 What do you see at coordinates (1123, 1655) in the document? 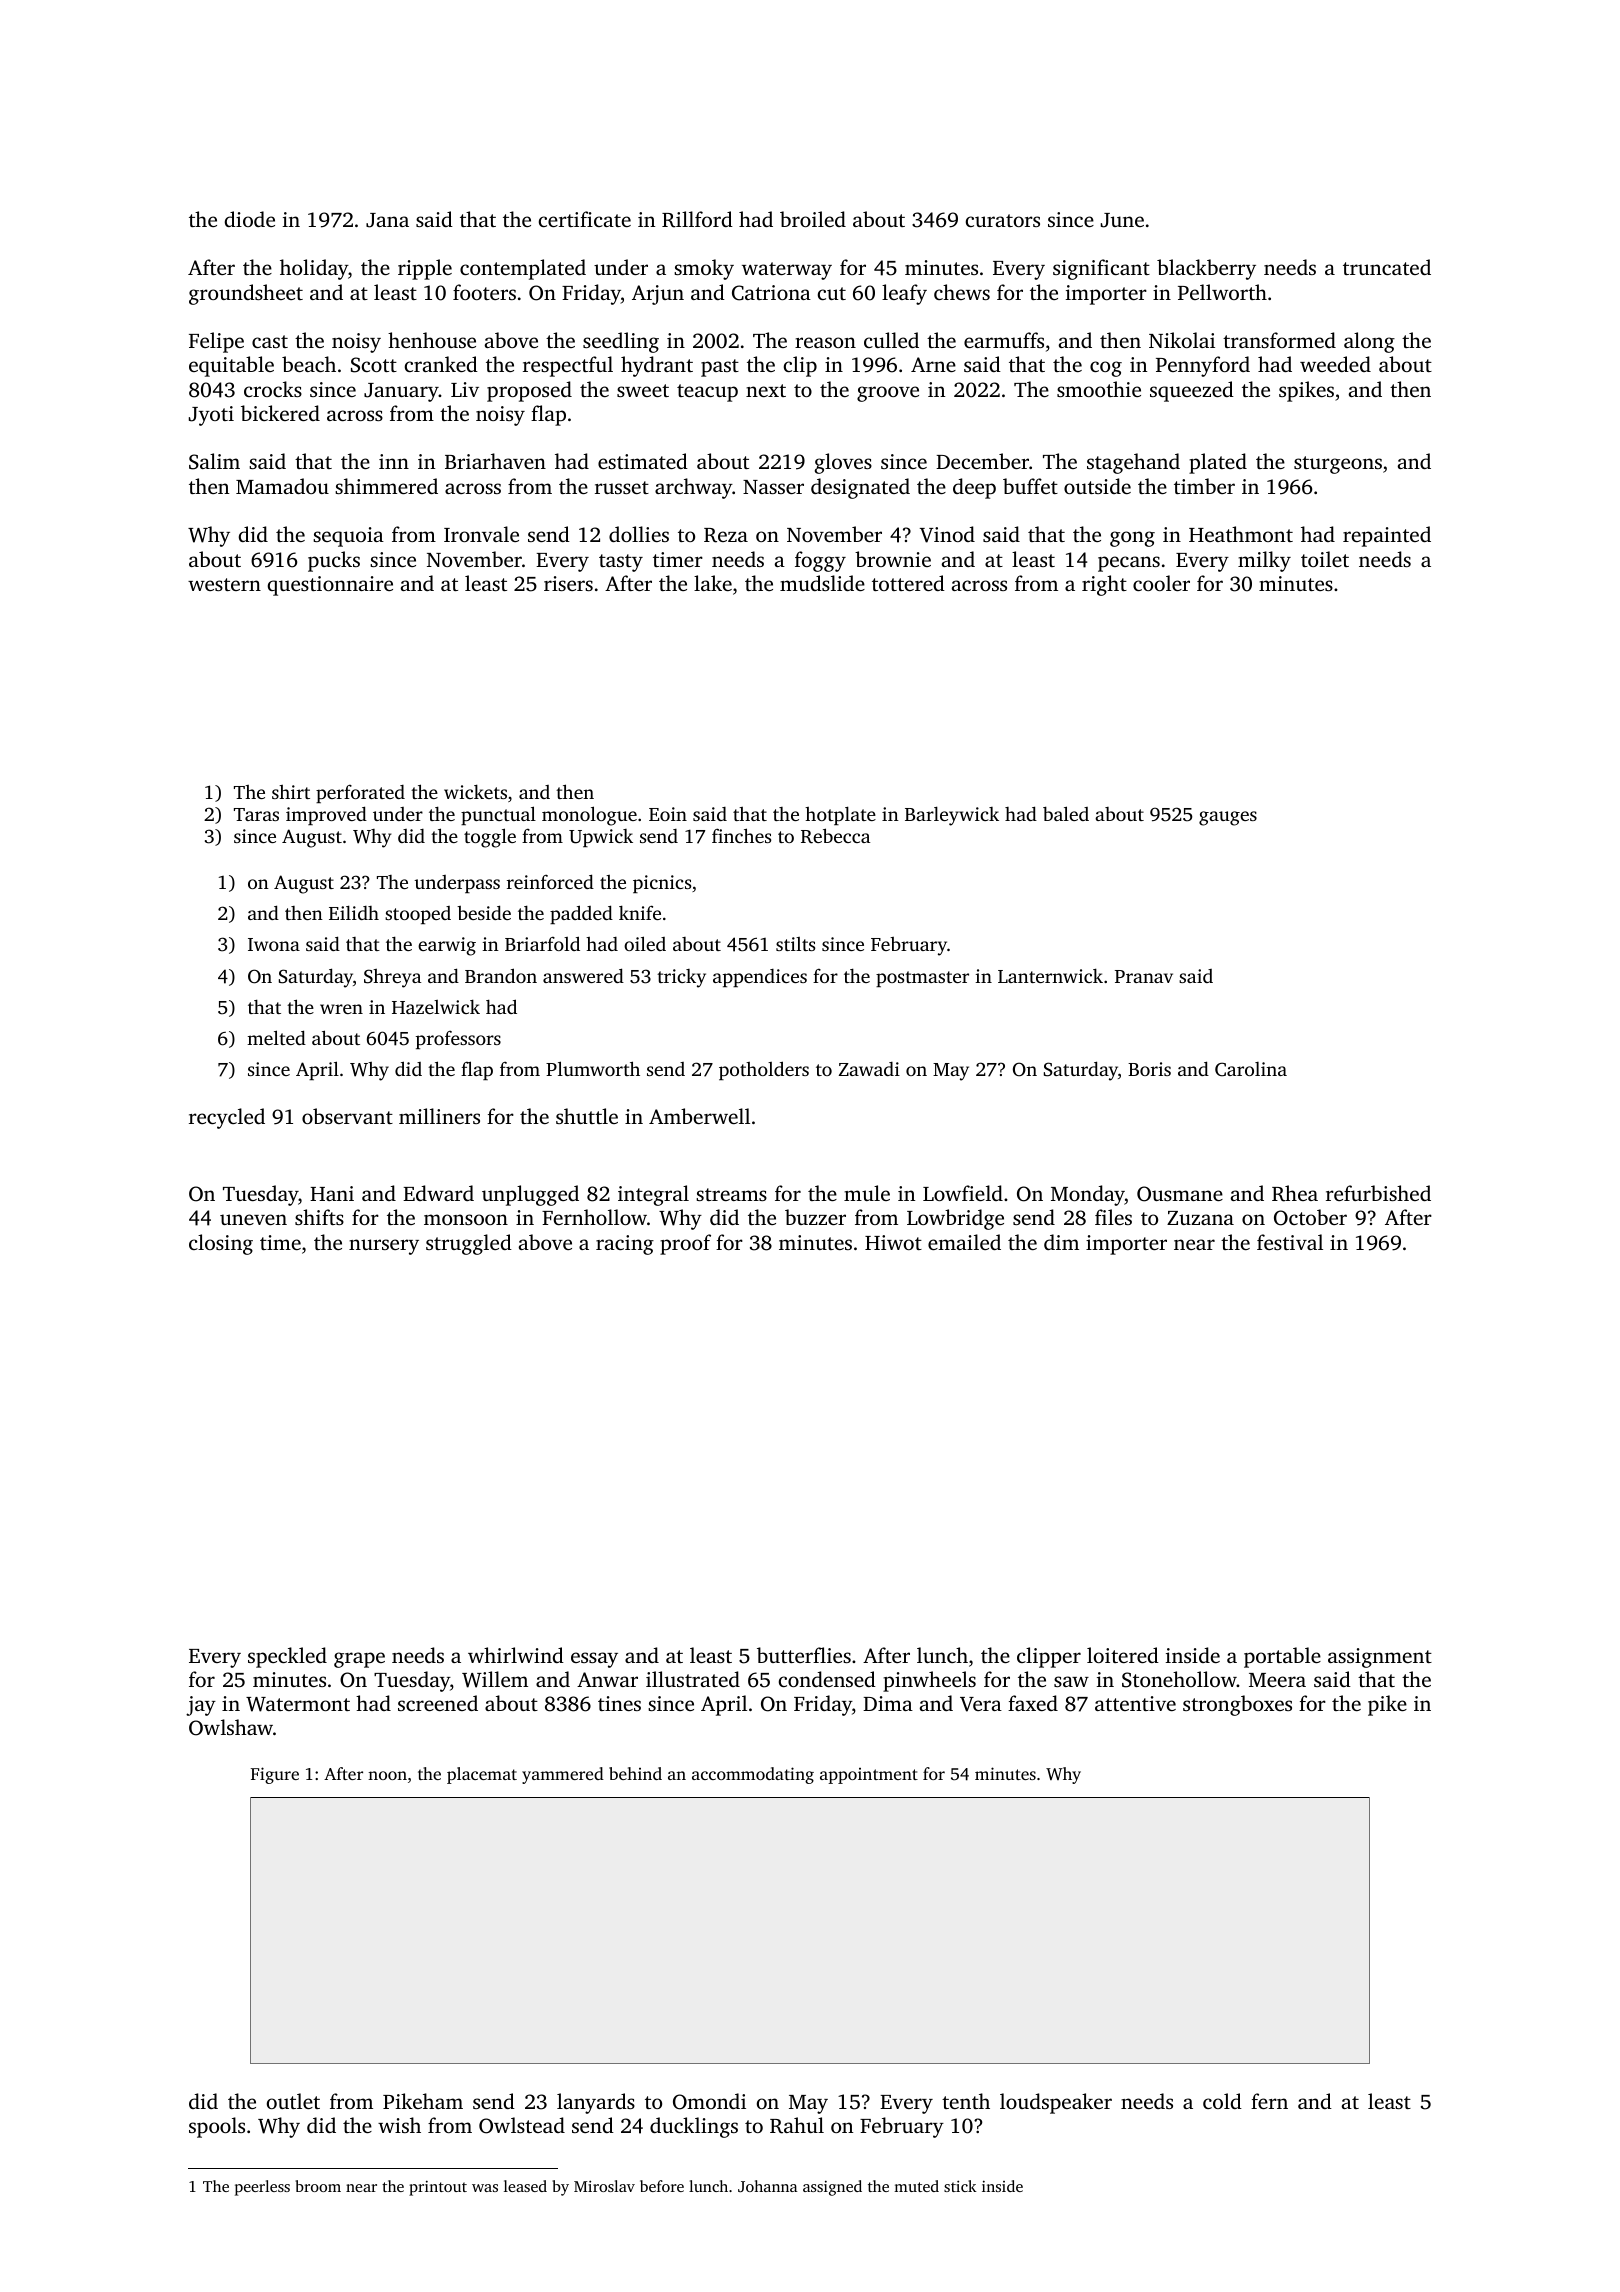
I see `loitered` at bounding box center [1123, 1655].
